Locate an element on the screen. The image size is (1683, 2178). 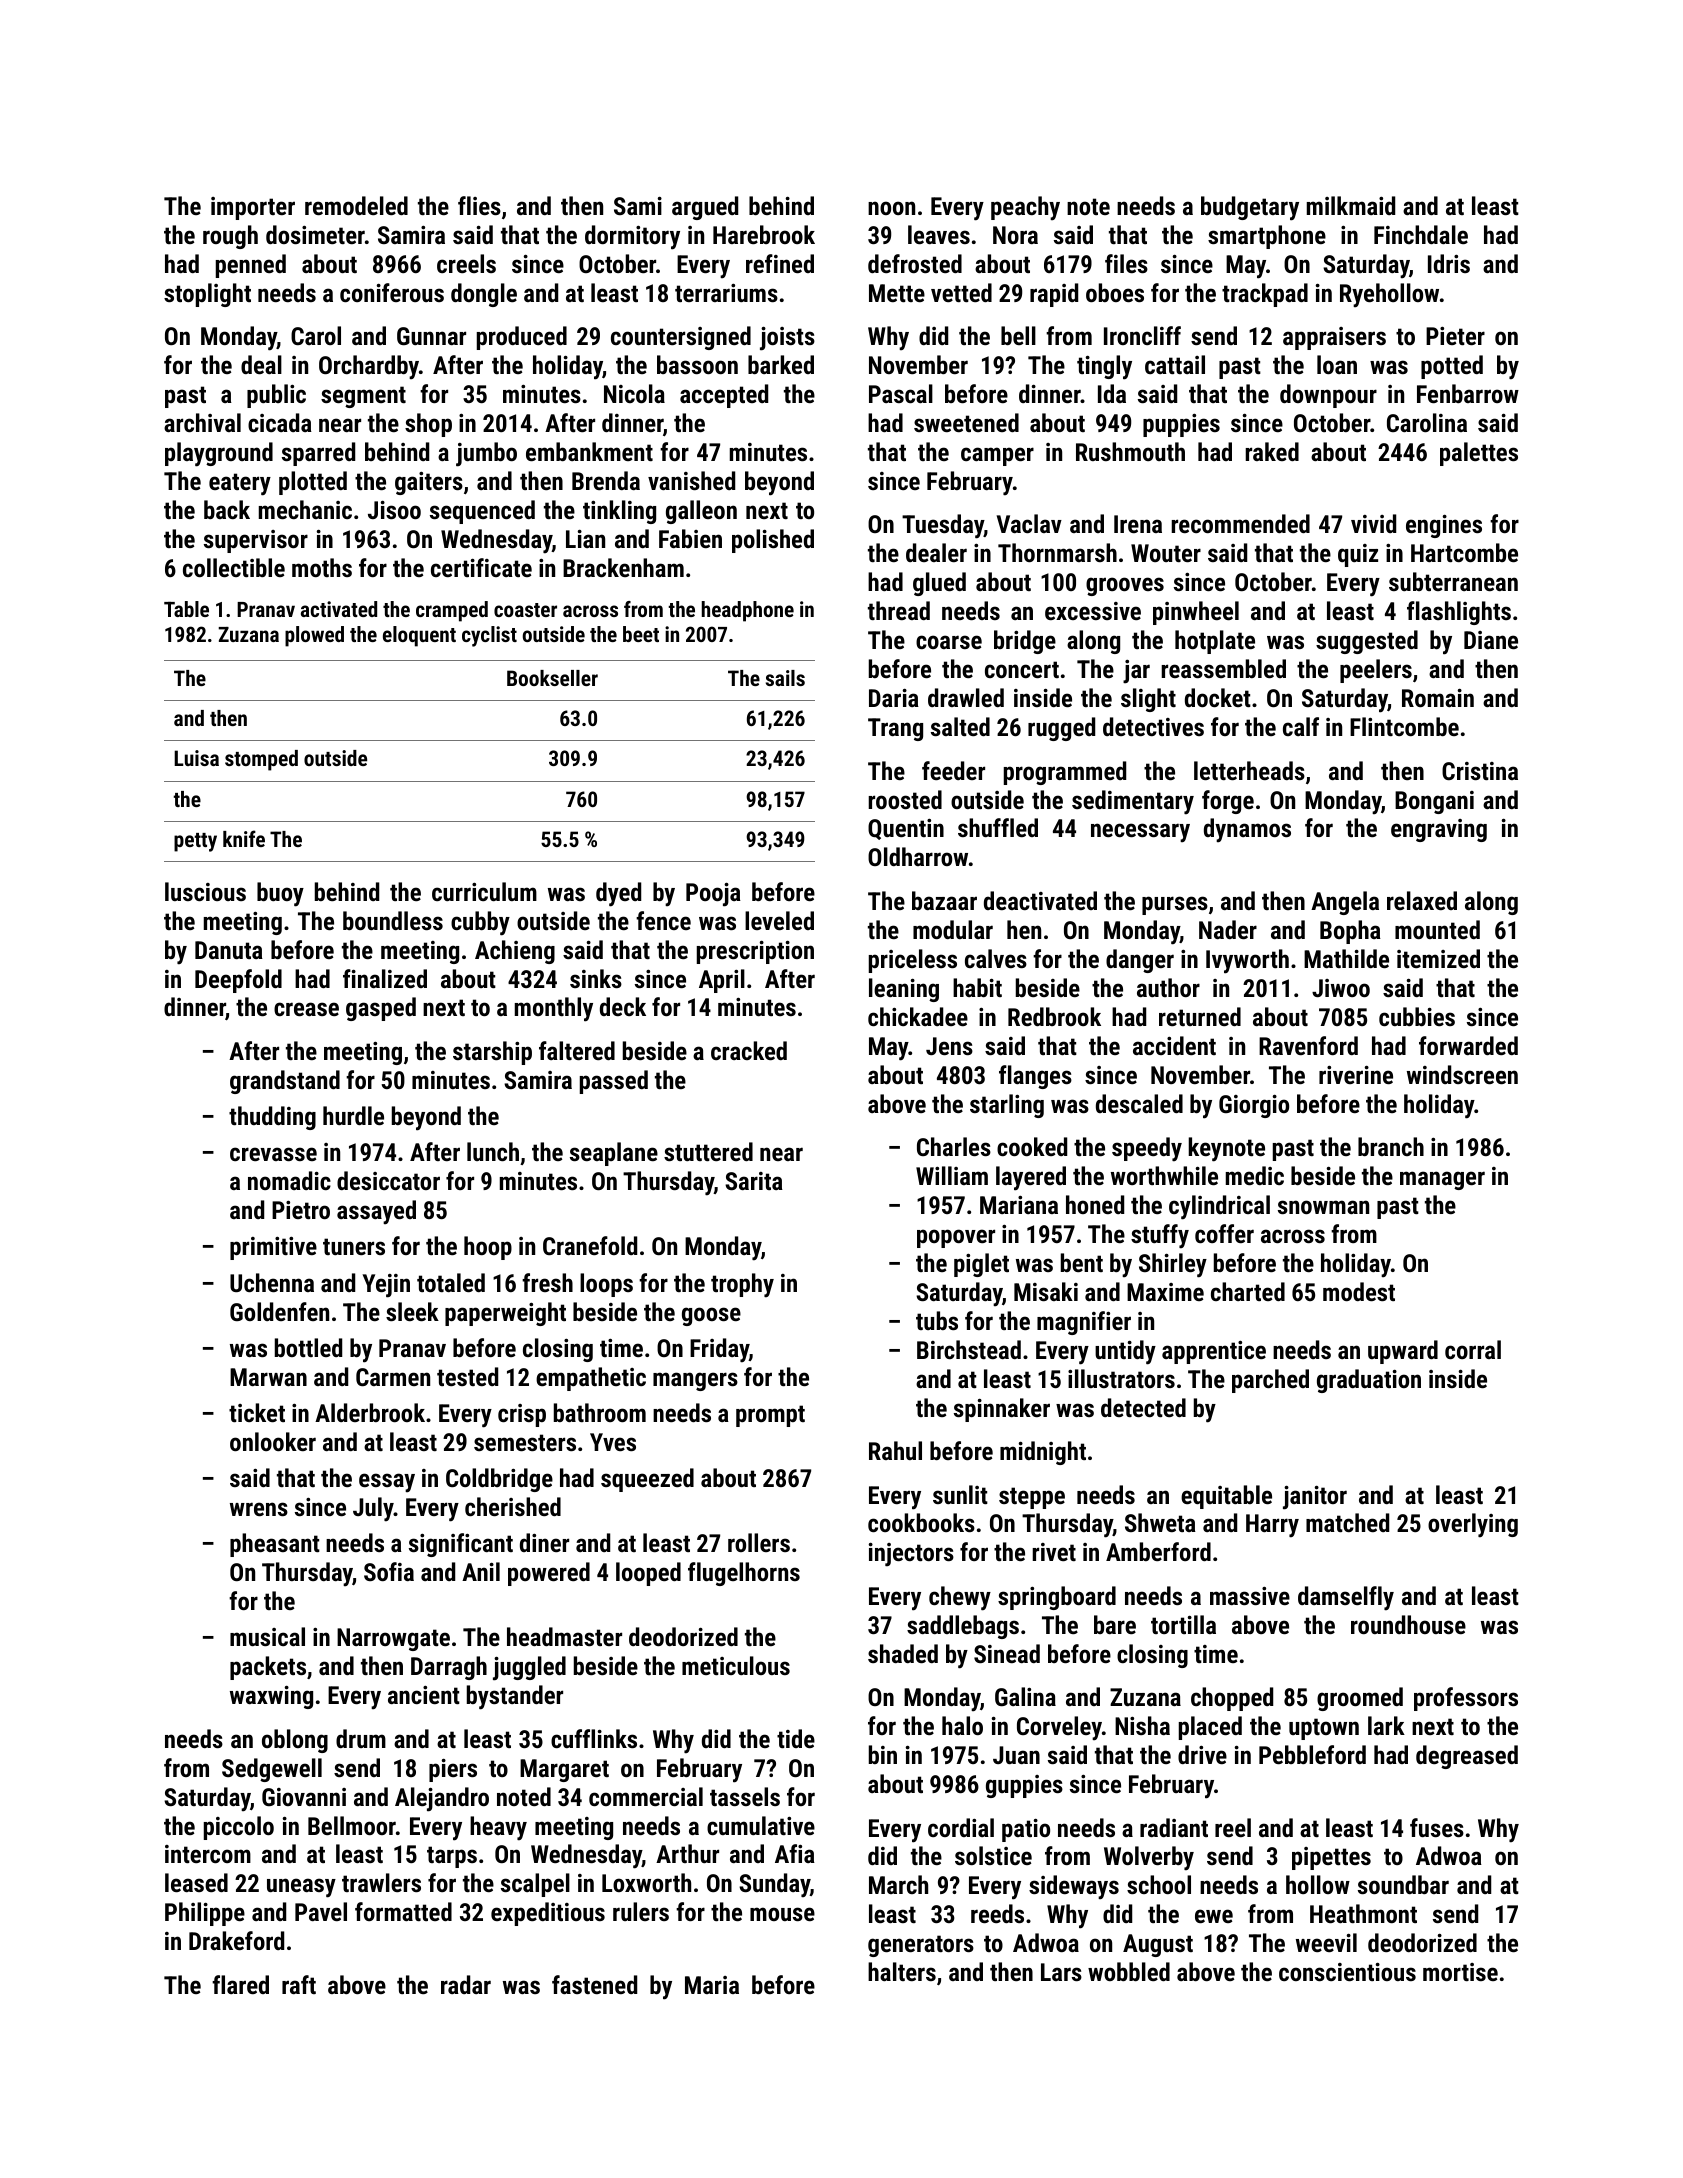
Narrowgate is located at coordinates (393, 1639).
